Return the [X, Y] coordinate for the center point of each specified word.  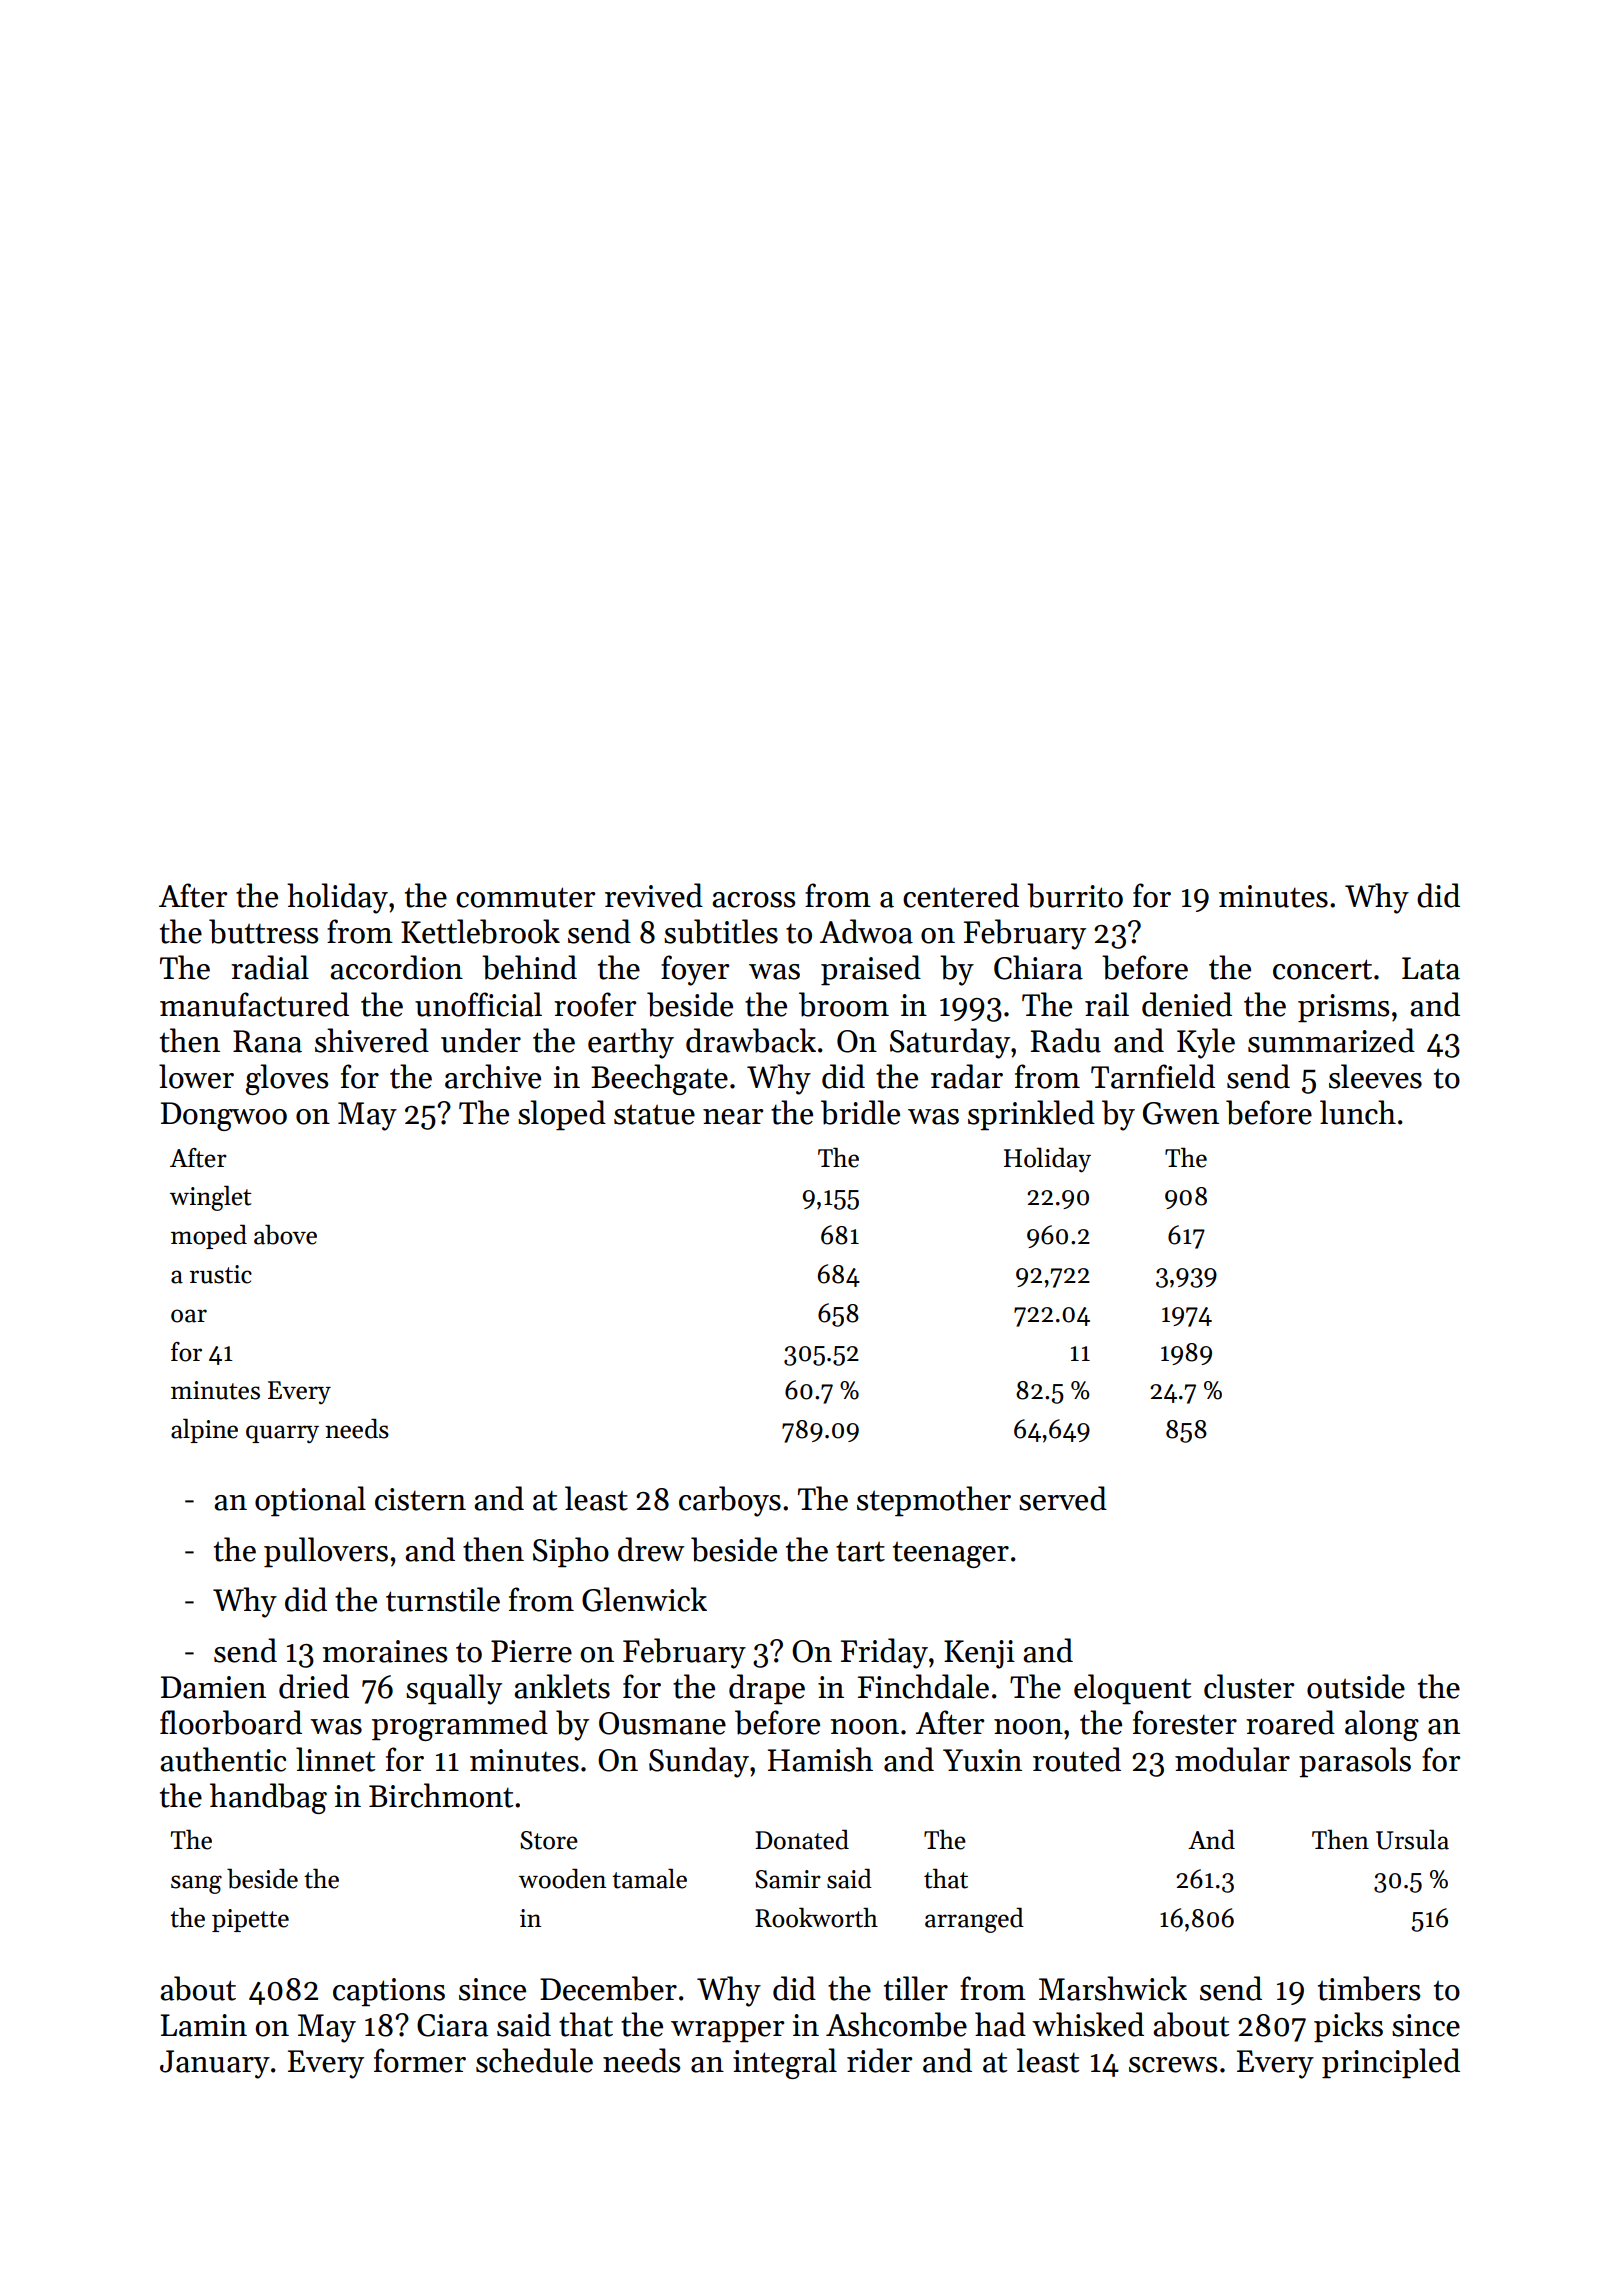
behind [529, 967]
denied [1187, 1004]
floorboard [231, 1722]
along [1382, 1725]
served [1063, 1498]
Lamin [204, 2025]
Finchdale [923, 1686]
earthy [631, 1043]
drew [651, 1549]
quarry [282, 1434]
